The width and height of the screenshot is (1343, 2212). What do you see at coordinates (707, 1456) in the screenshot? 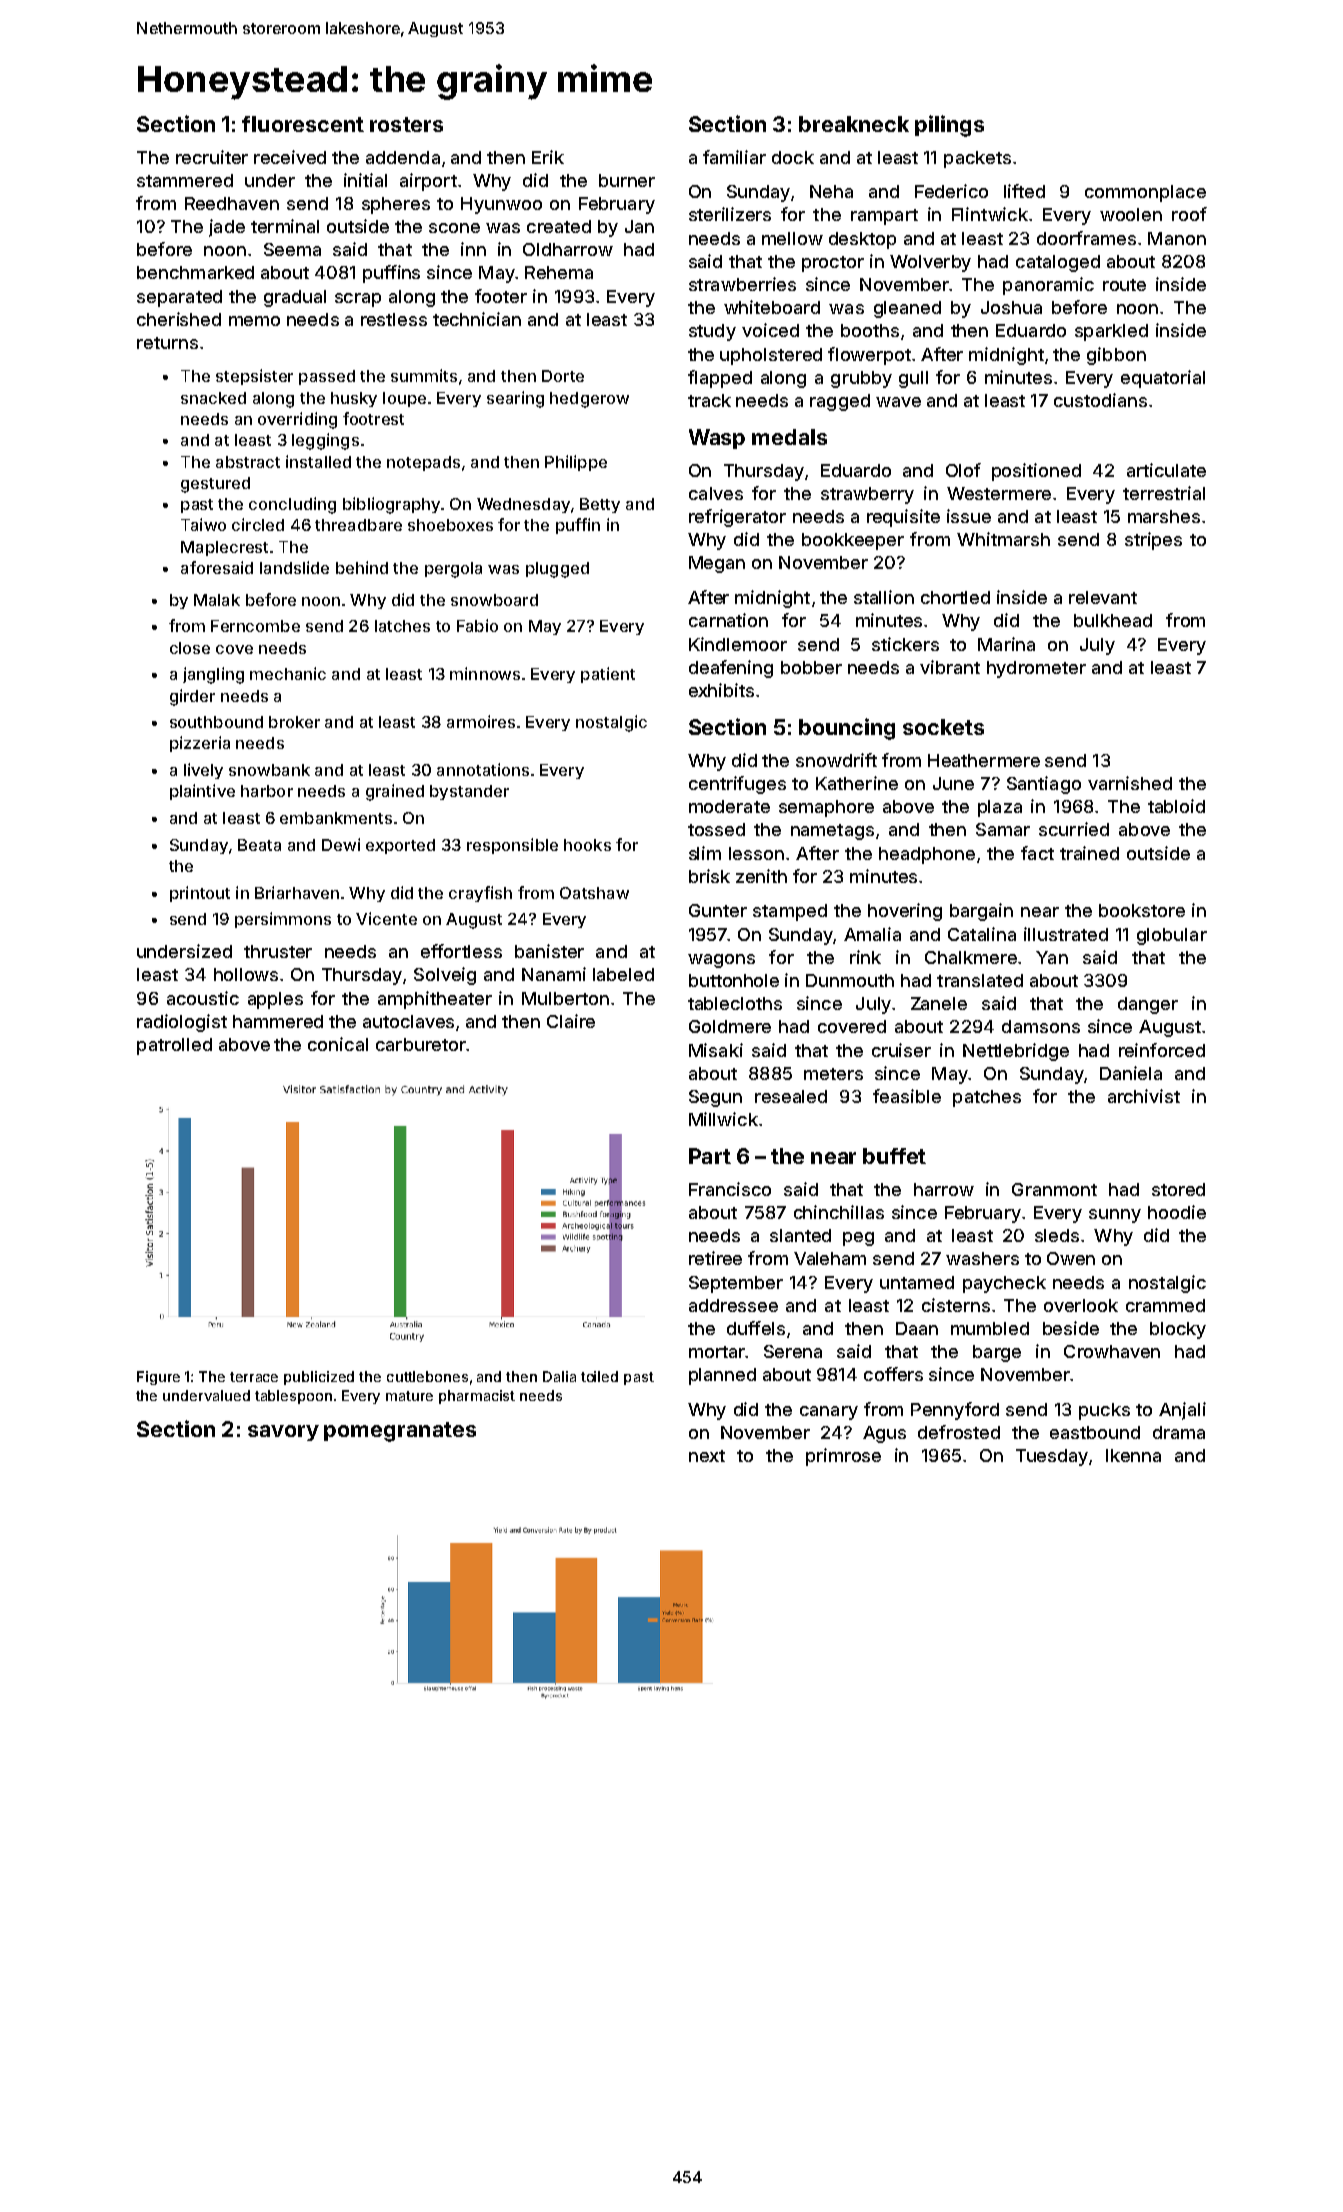
I see `next` at bounding box center [707, 1456].
